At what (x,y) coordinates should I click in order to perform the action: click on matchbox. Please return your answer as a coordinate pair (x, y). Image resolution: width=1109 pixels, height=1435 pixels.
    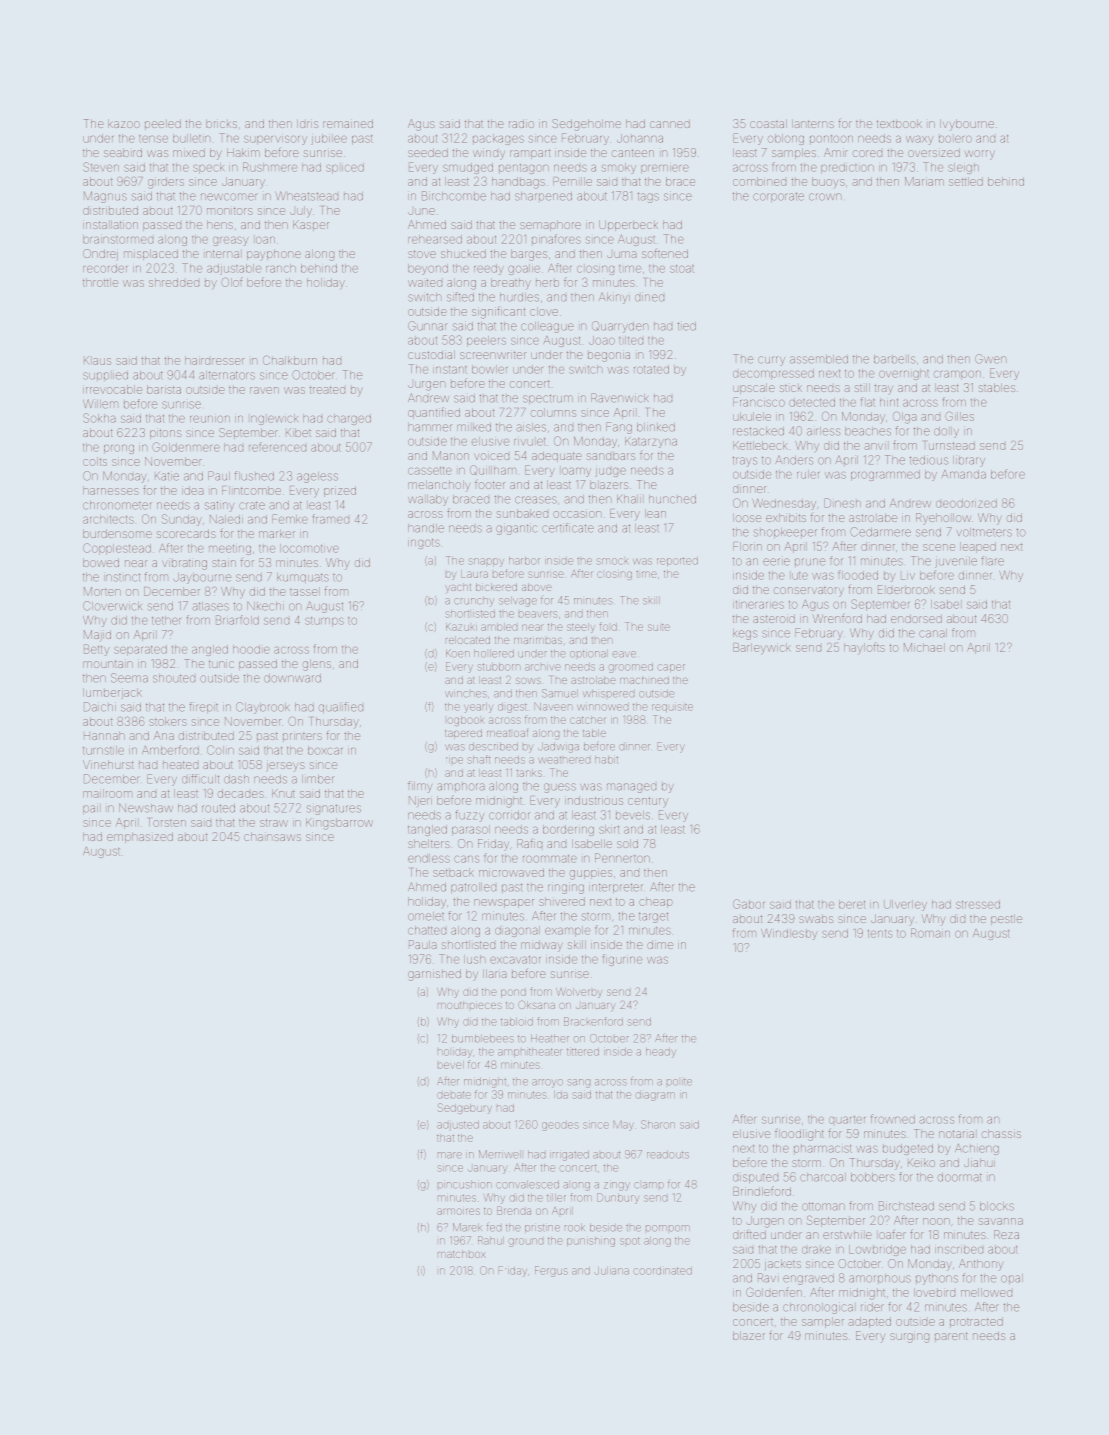
    Looking at the image, I should click on (462, 1254).
